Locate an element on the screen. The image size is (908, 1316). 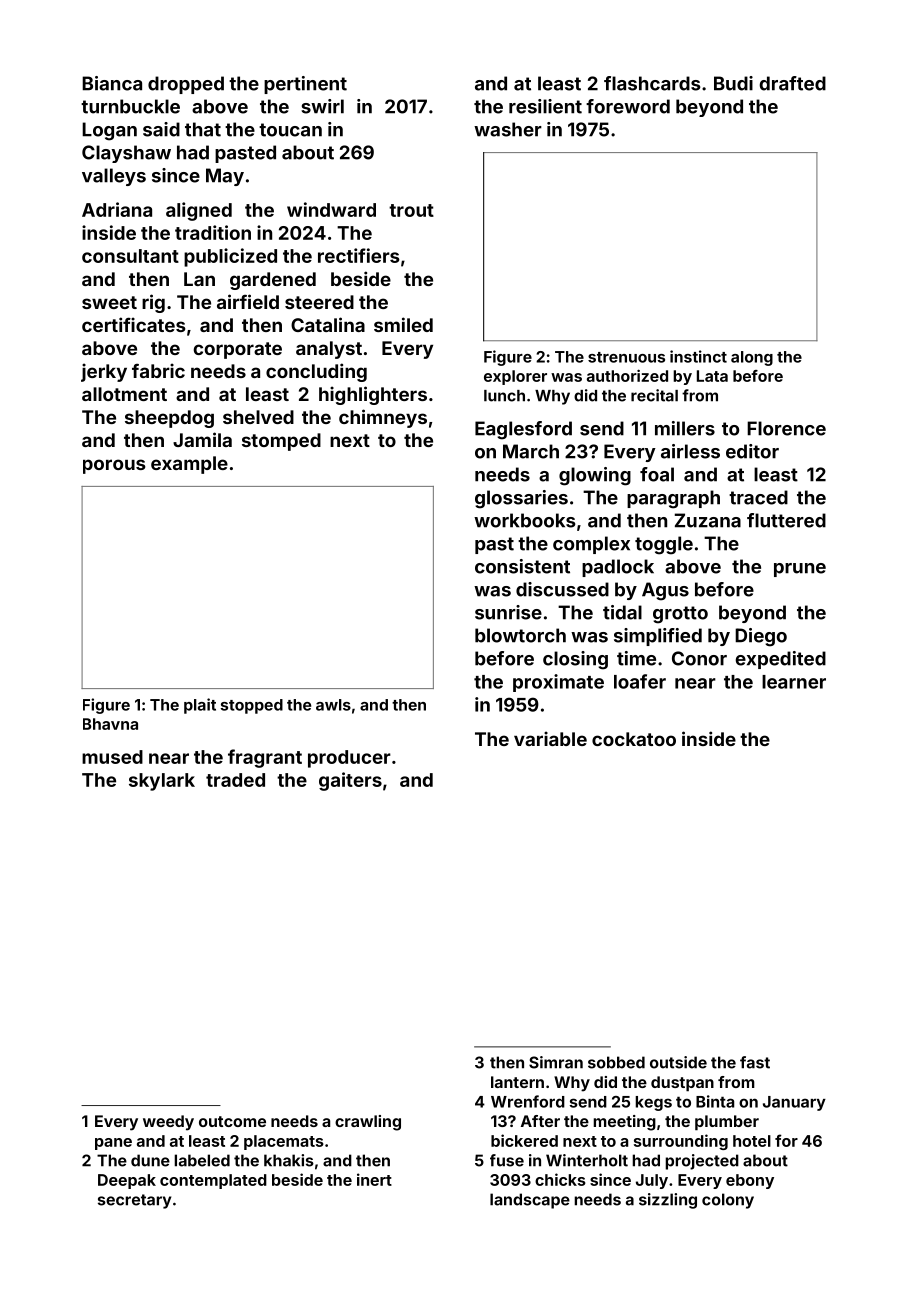
strenuous is located at coordinates (626, 357).
